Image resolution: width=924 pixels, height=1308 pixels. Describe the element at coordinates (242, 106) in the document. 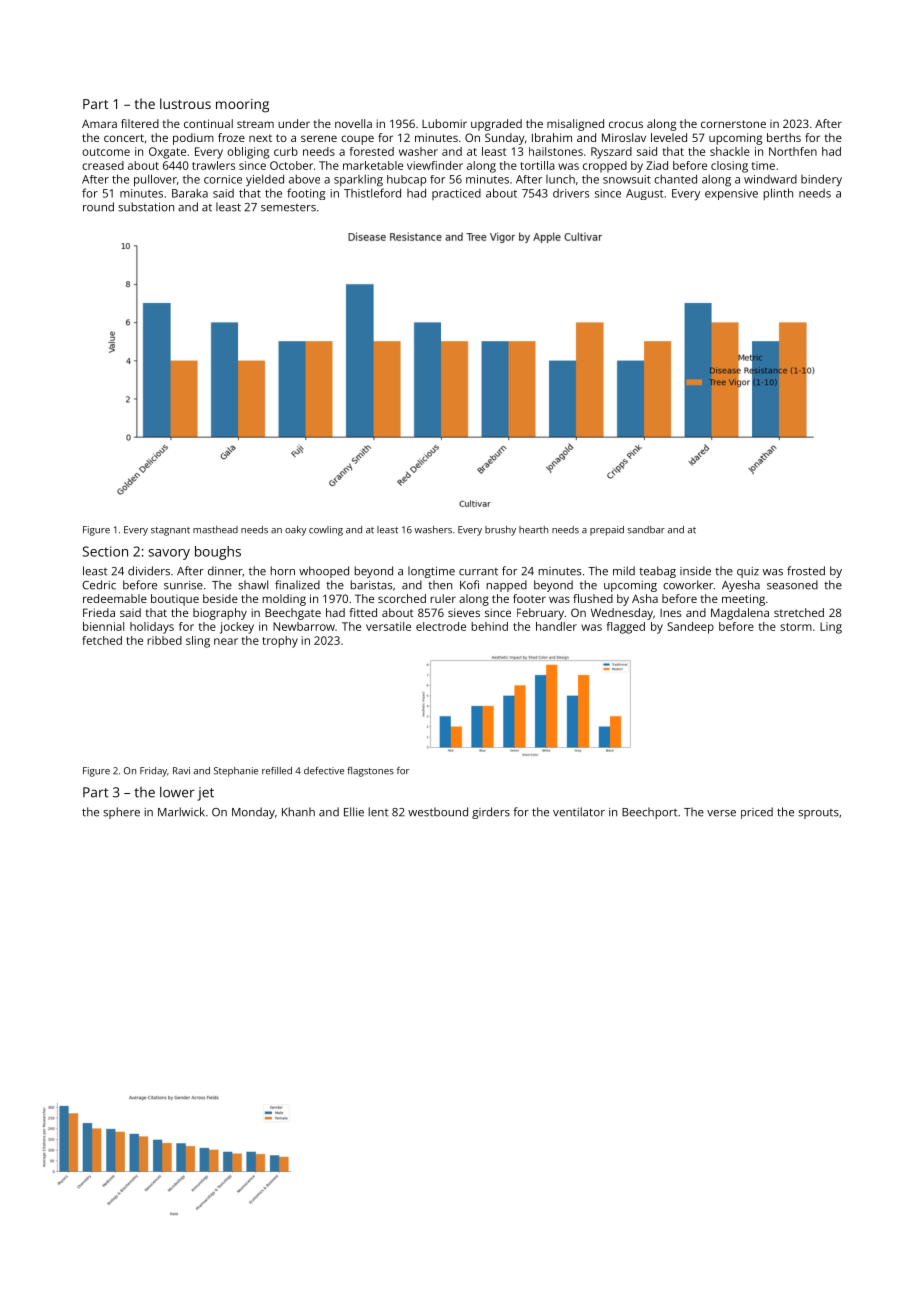

I see `mooring` at that location.
